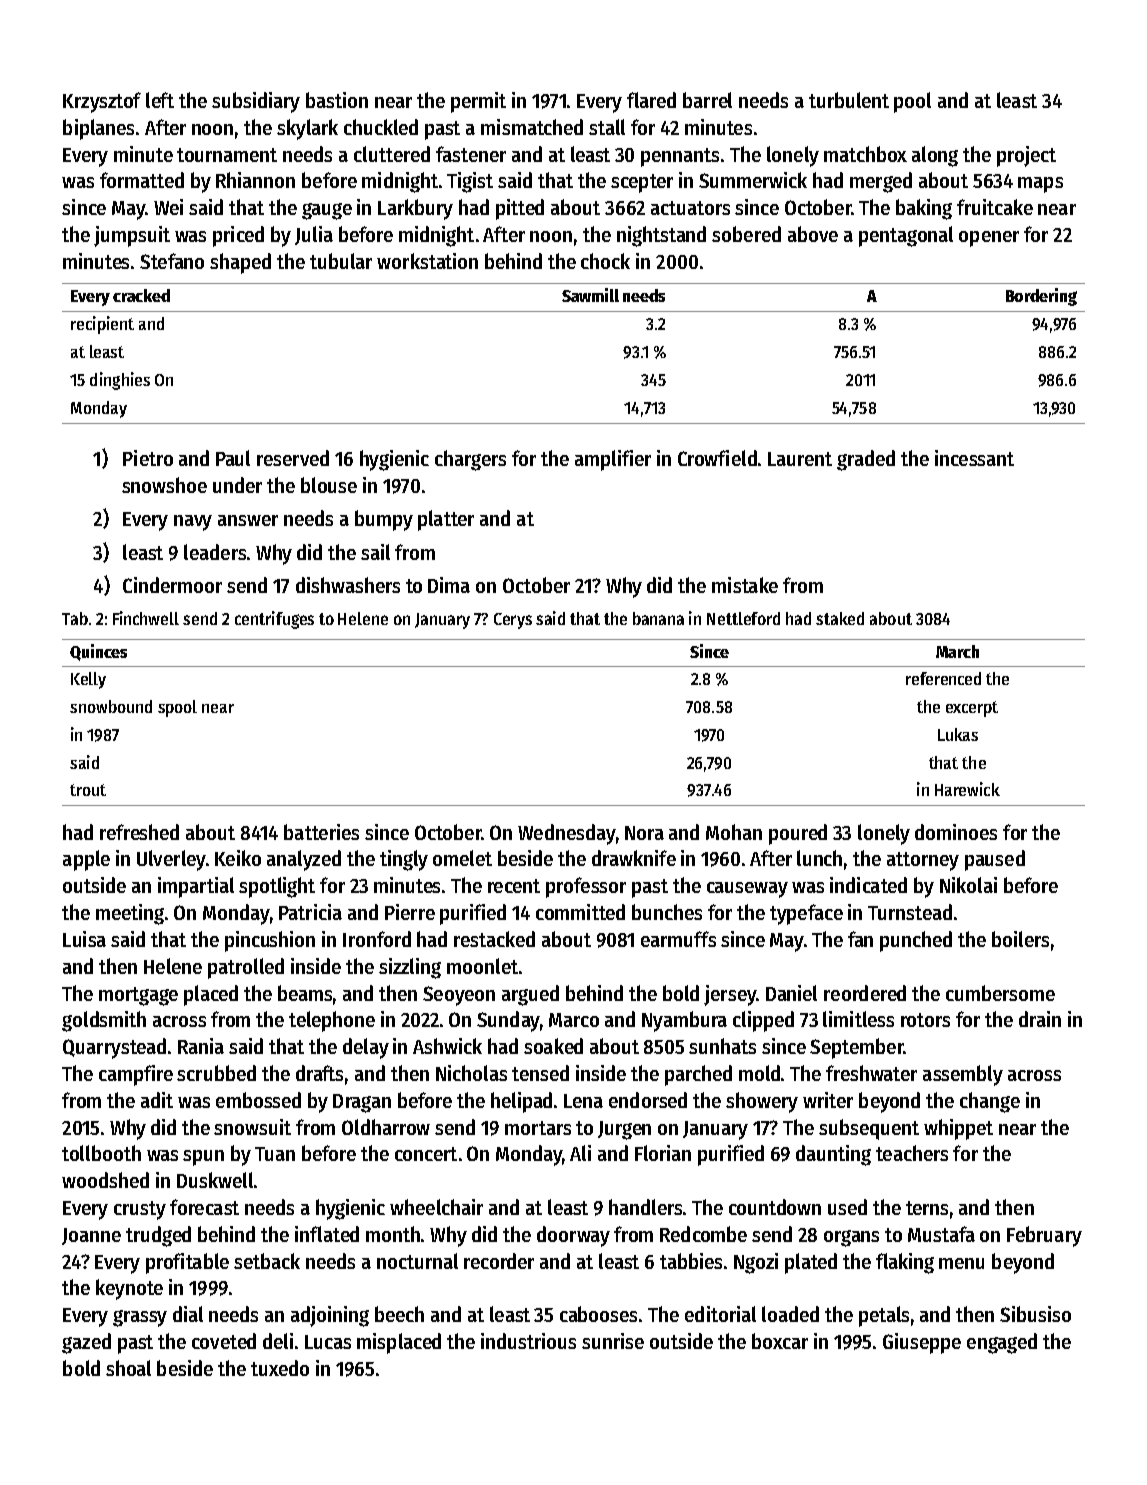 Image resolution: width=1147 pixels, height=1485 pixels. Describe the element at coordinates (256, 102) in the screenshot. I see `subsidiary` at that location.
